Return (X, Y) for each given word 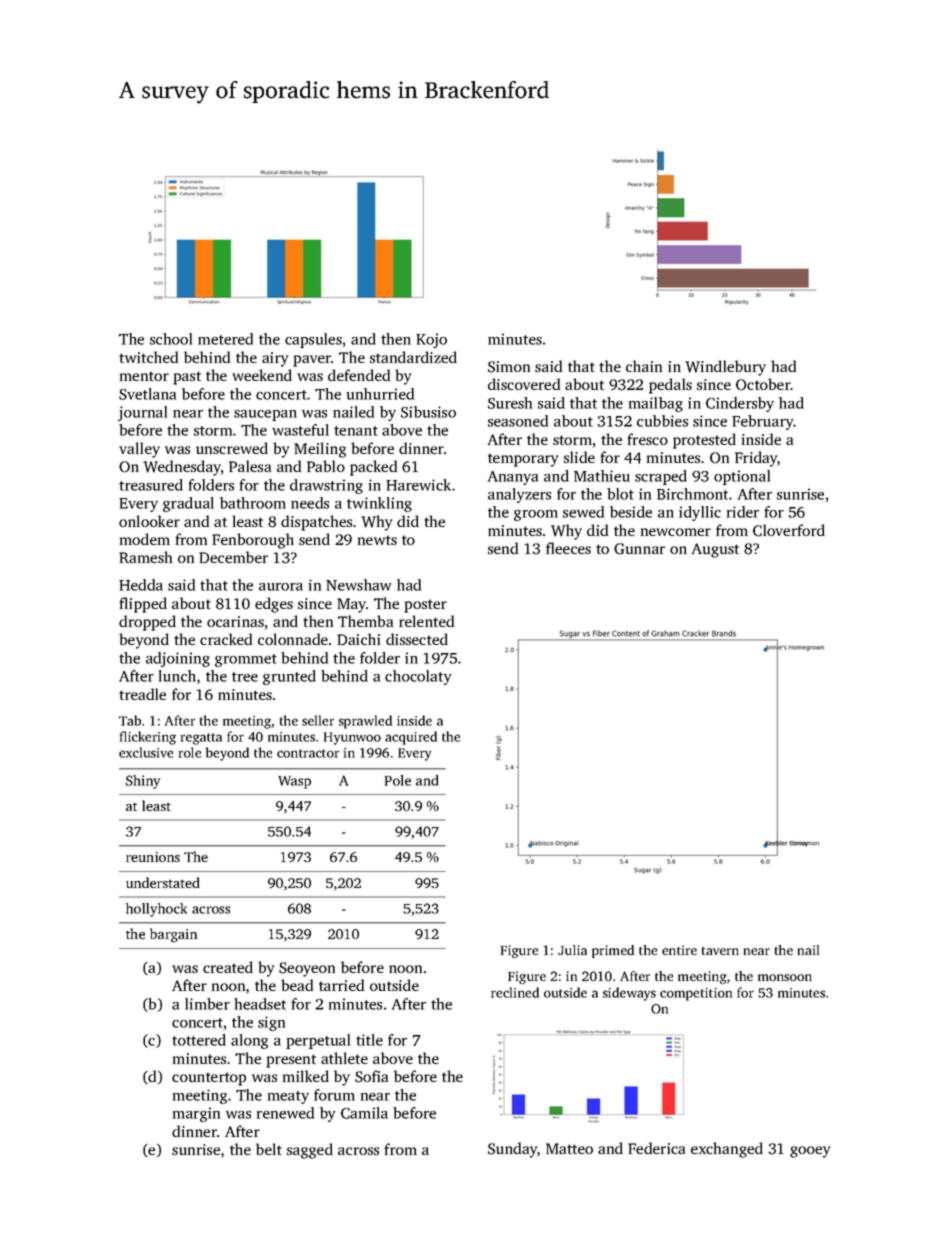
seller (318, 720)
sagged (310, 1151)
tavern (720, 951)
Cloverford (789, 530)
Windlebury (725, 368)
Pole (398, 780)
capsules (313, 340)
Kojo (431, 340)
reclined (515, 992)
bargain (173, 935)
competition (696, 994)
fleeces (568, 548)
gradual (188, 504)
